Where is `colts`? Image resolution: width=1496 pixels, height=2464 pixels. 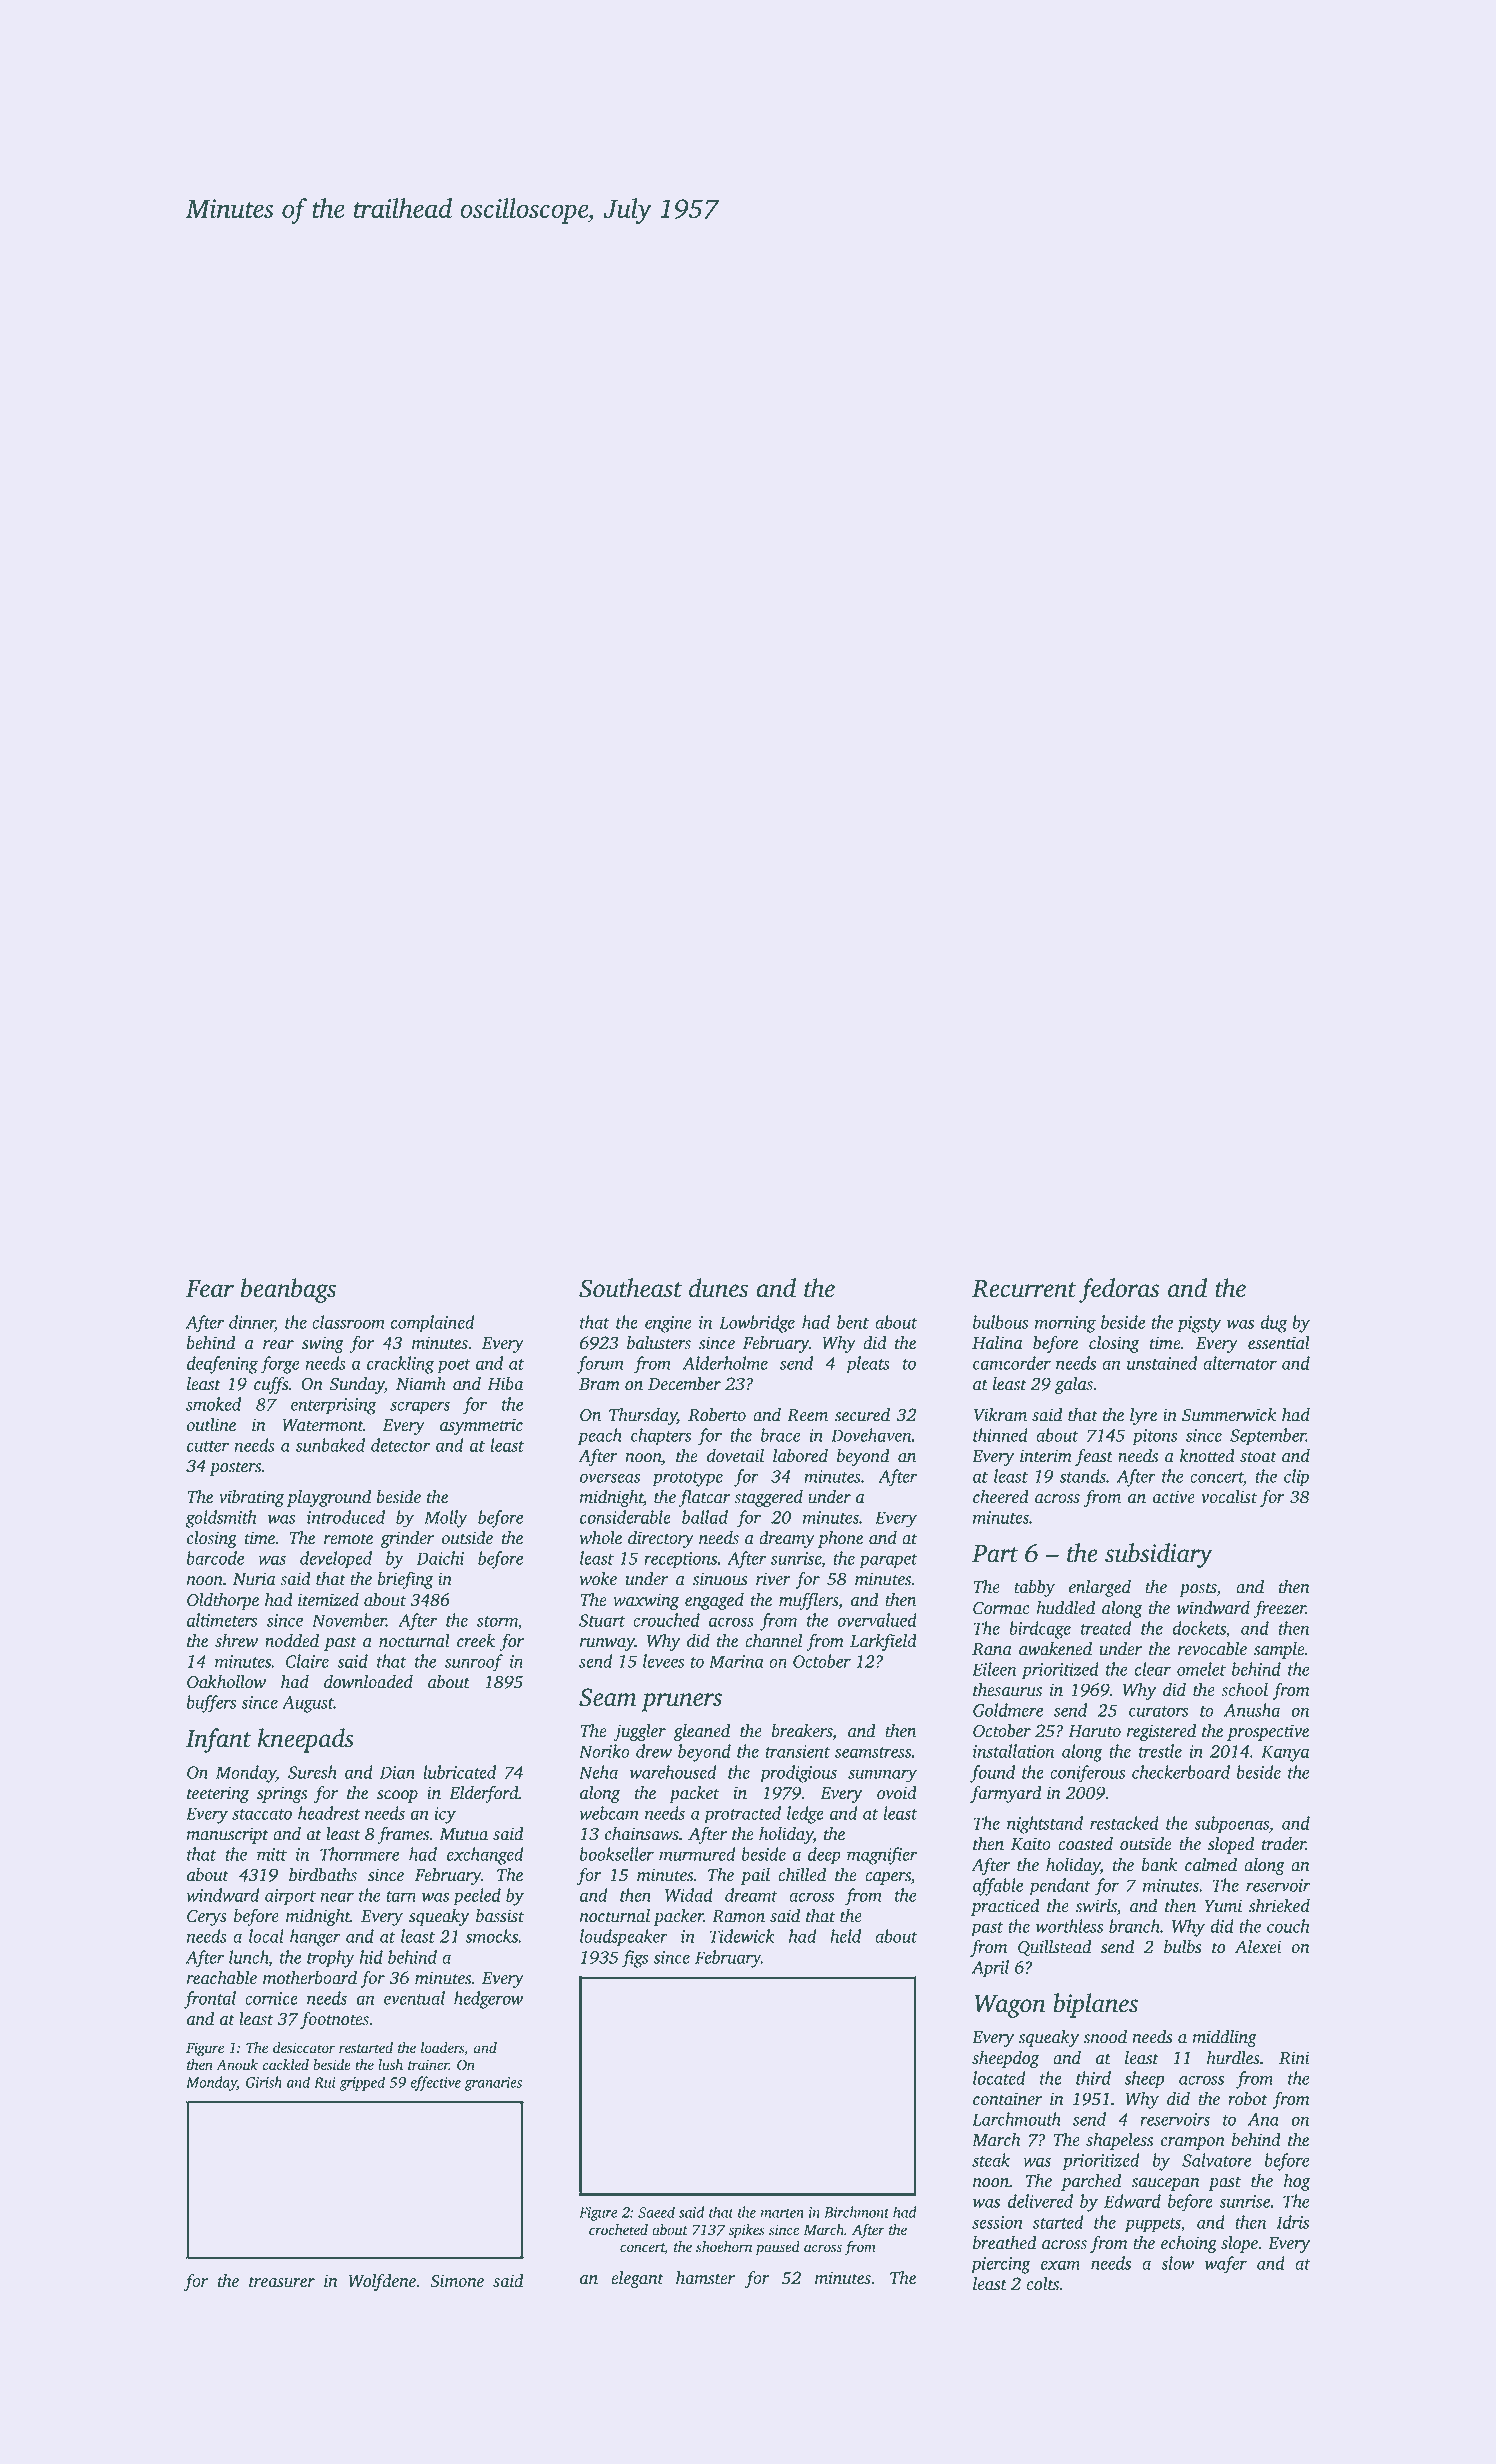 colts is located at coordinates (1042, 2284).
